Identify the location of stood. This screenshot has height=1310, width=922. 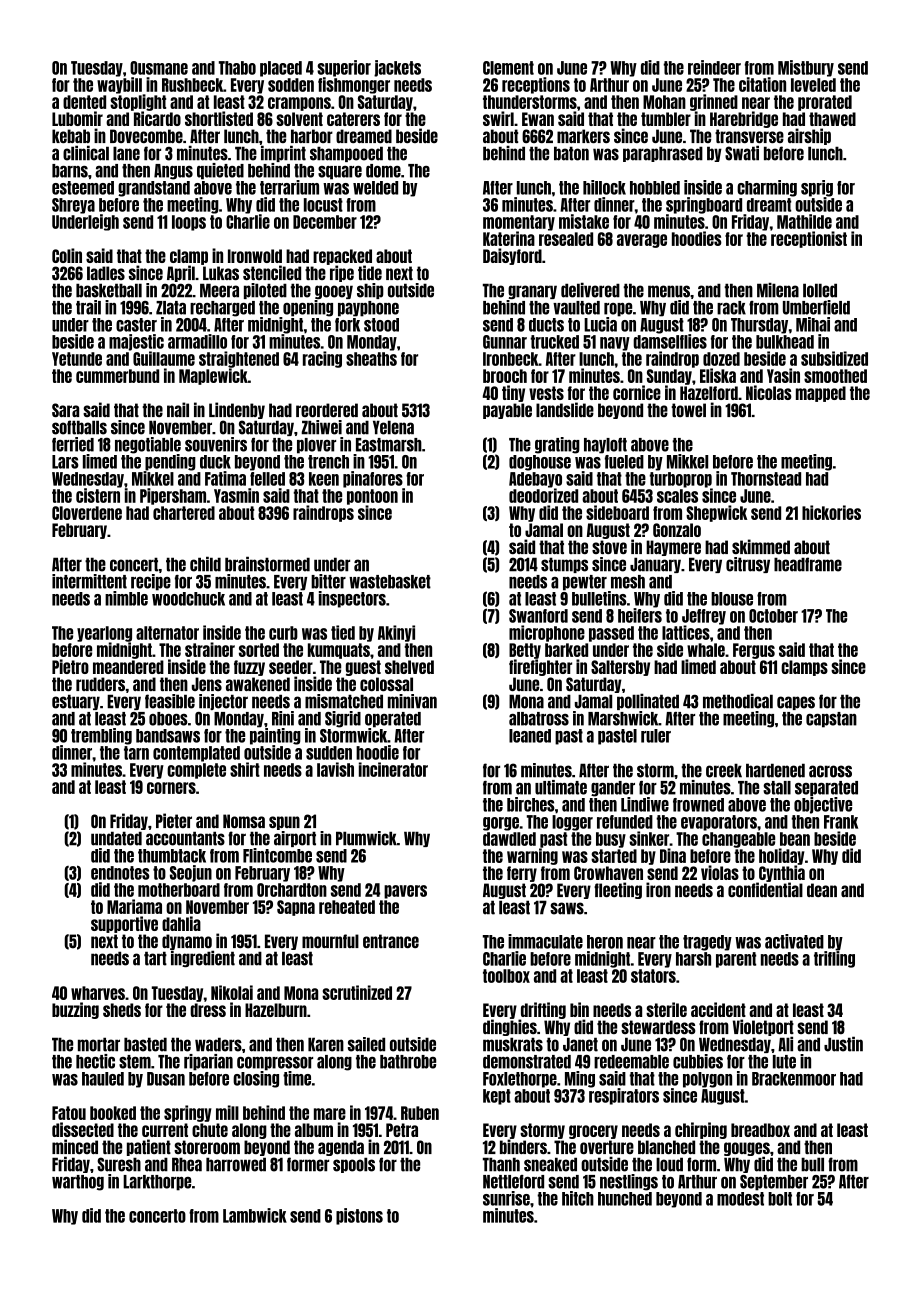
(381, 325).
